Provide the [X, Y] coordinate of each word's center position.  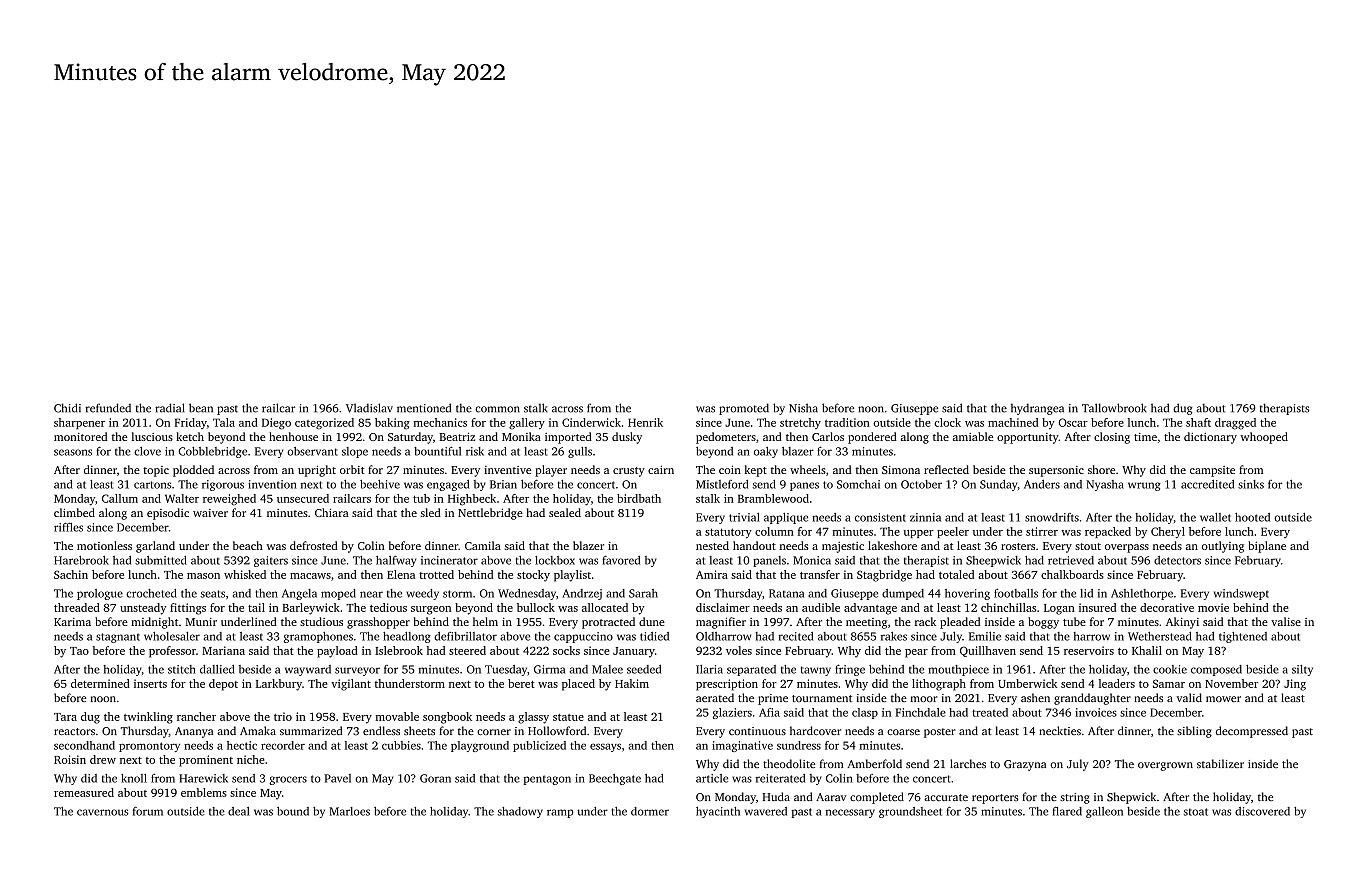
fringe [850, 670]
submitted [161, 560]
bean [201, 408]
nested [712, 545]
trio [283, 716]
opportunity [1028, 438]
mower [1223, 699]
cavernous [102, 812]
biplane [1267, 547]
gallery [527, 424]
